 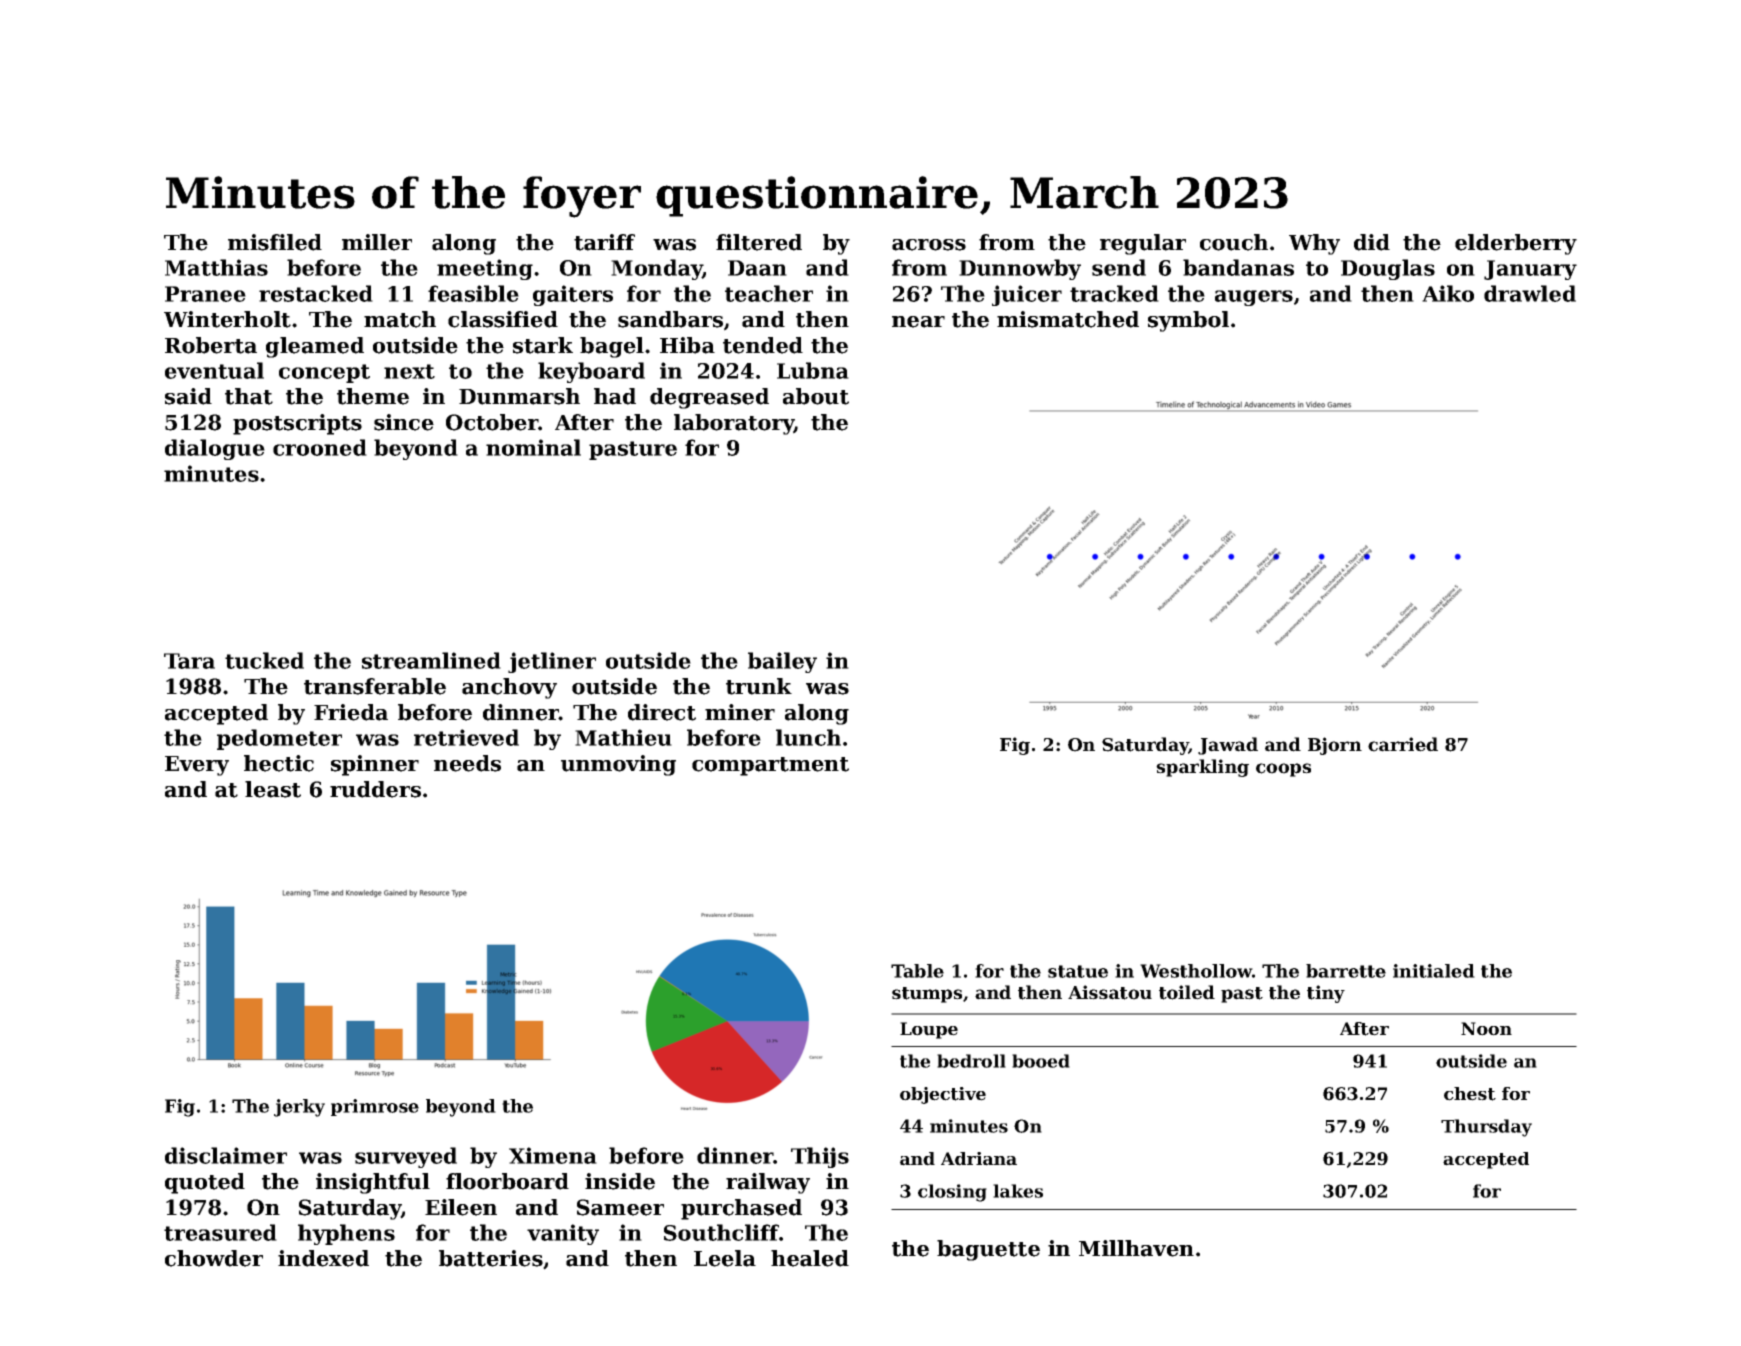 I want to click on barrette, so click(x=1346, y=971).
